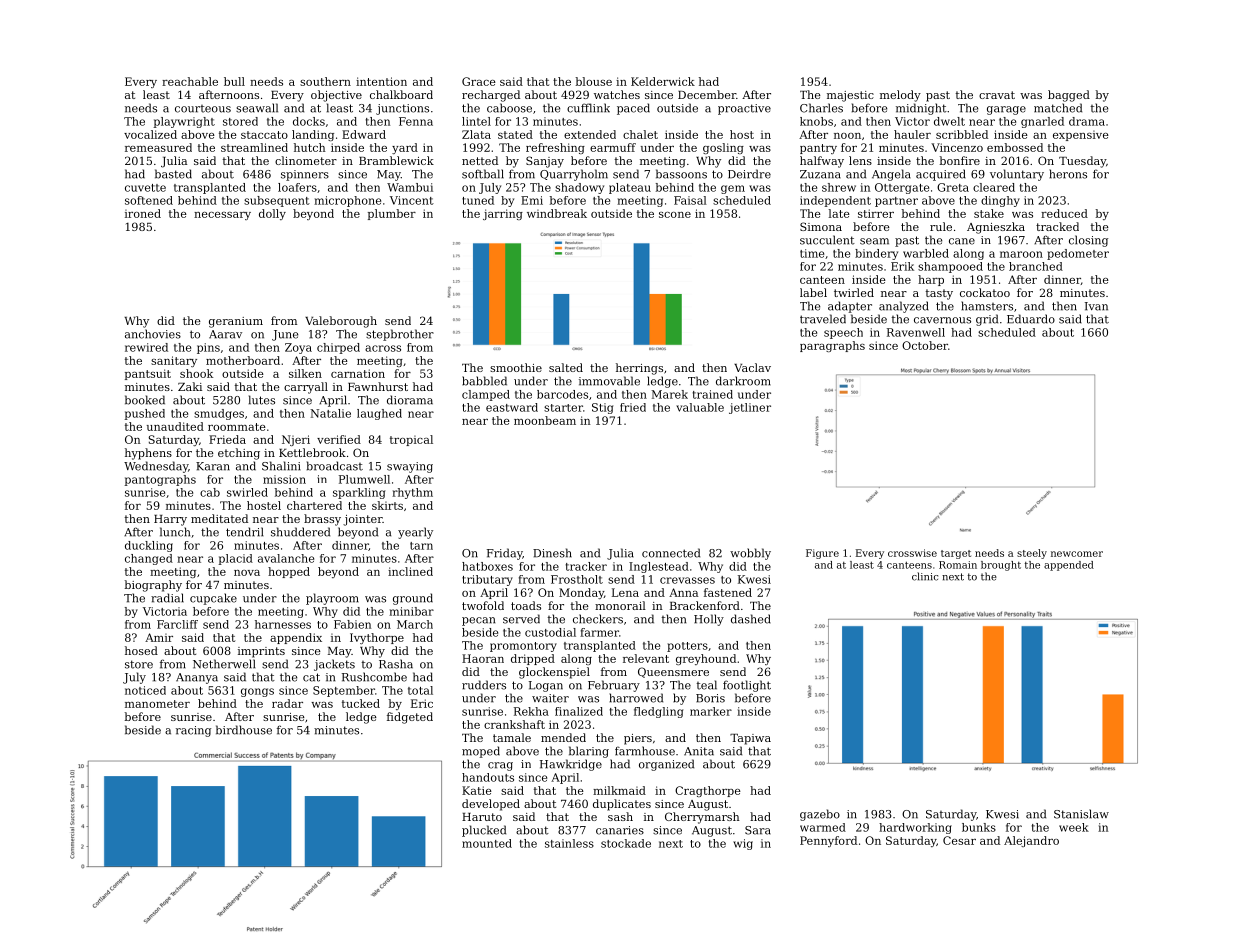  I want to click on glockenspiel, so click(554, 673).
